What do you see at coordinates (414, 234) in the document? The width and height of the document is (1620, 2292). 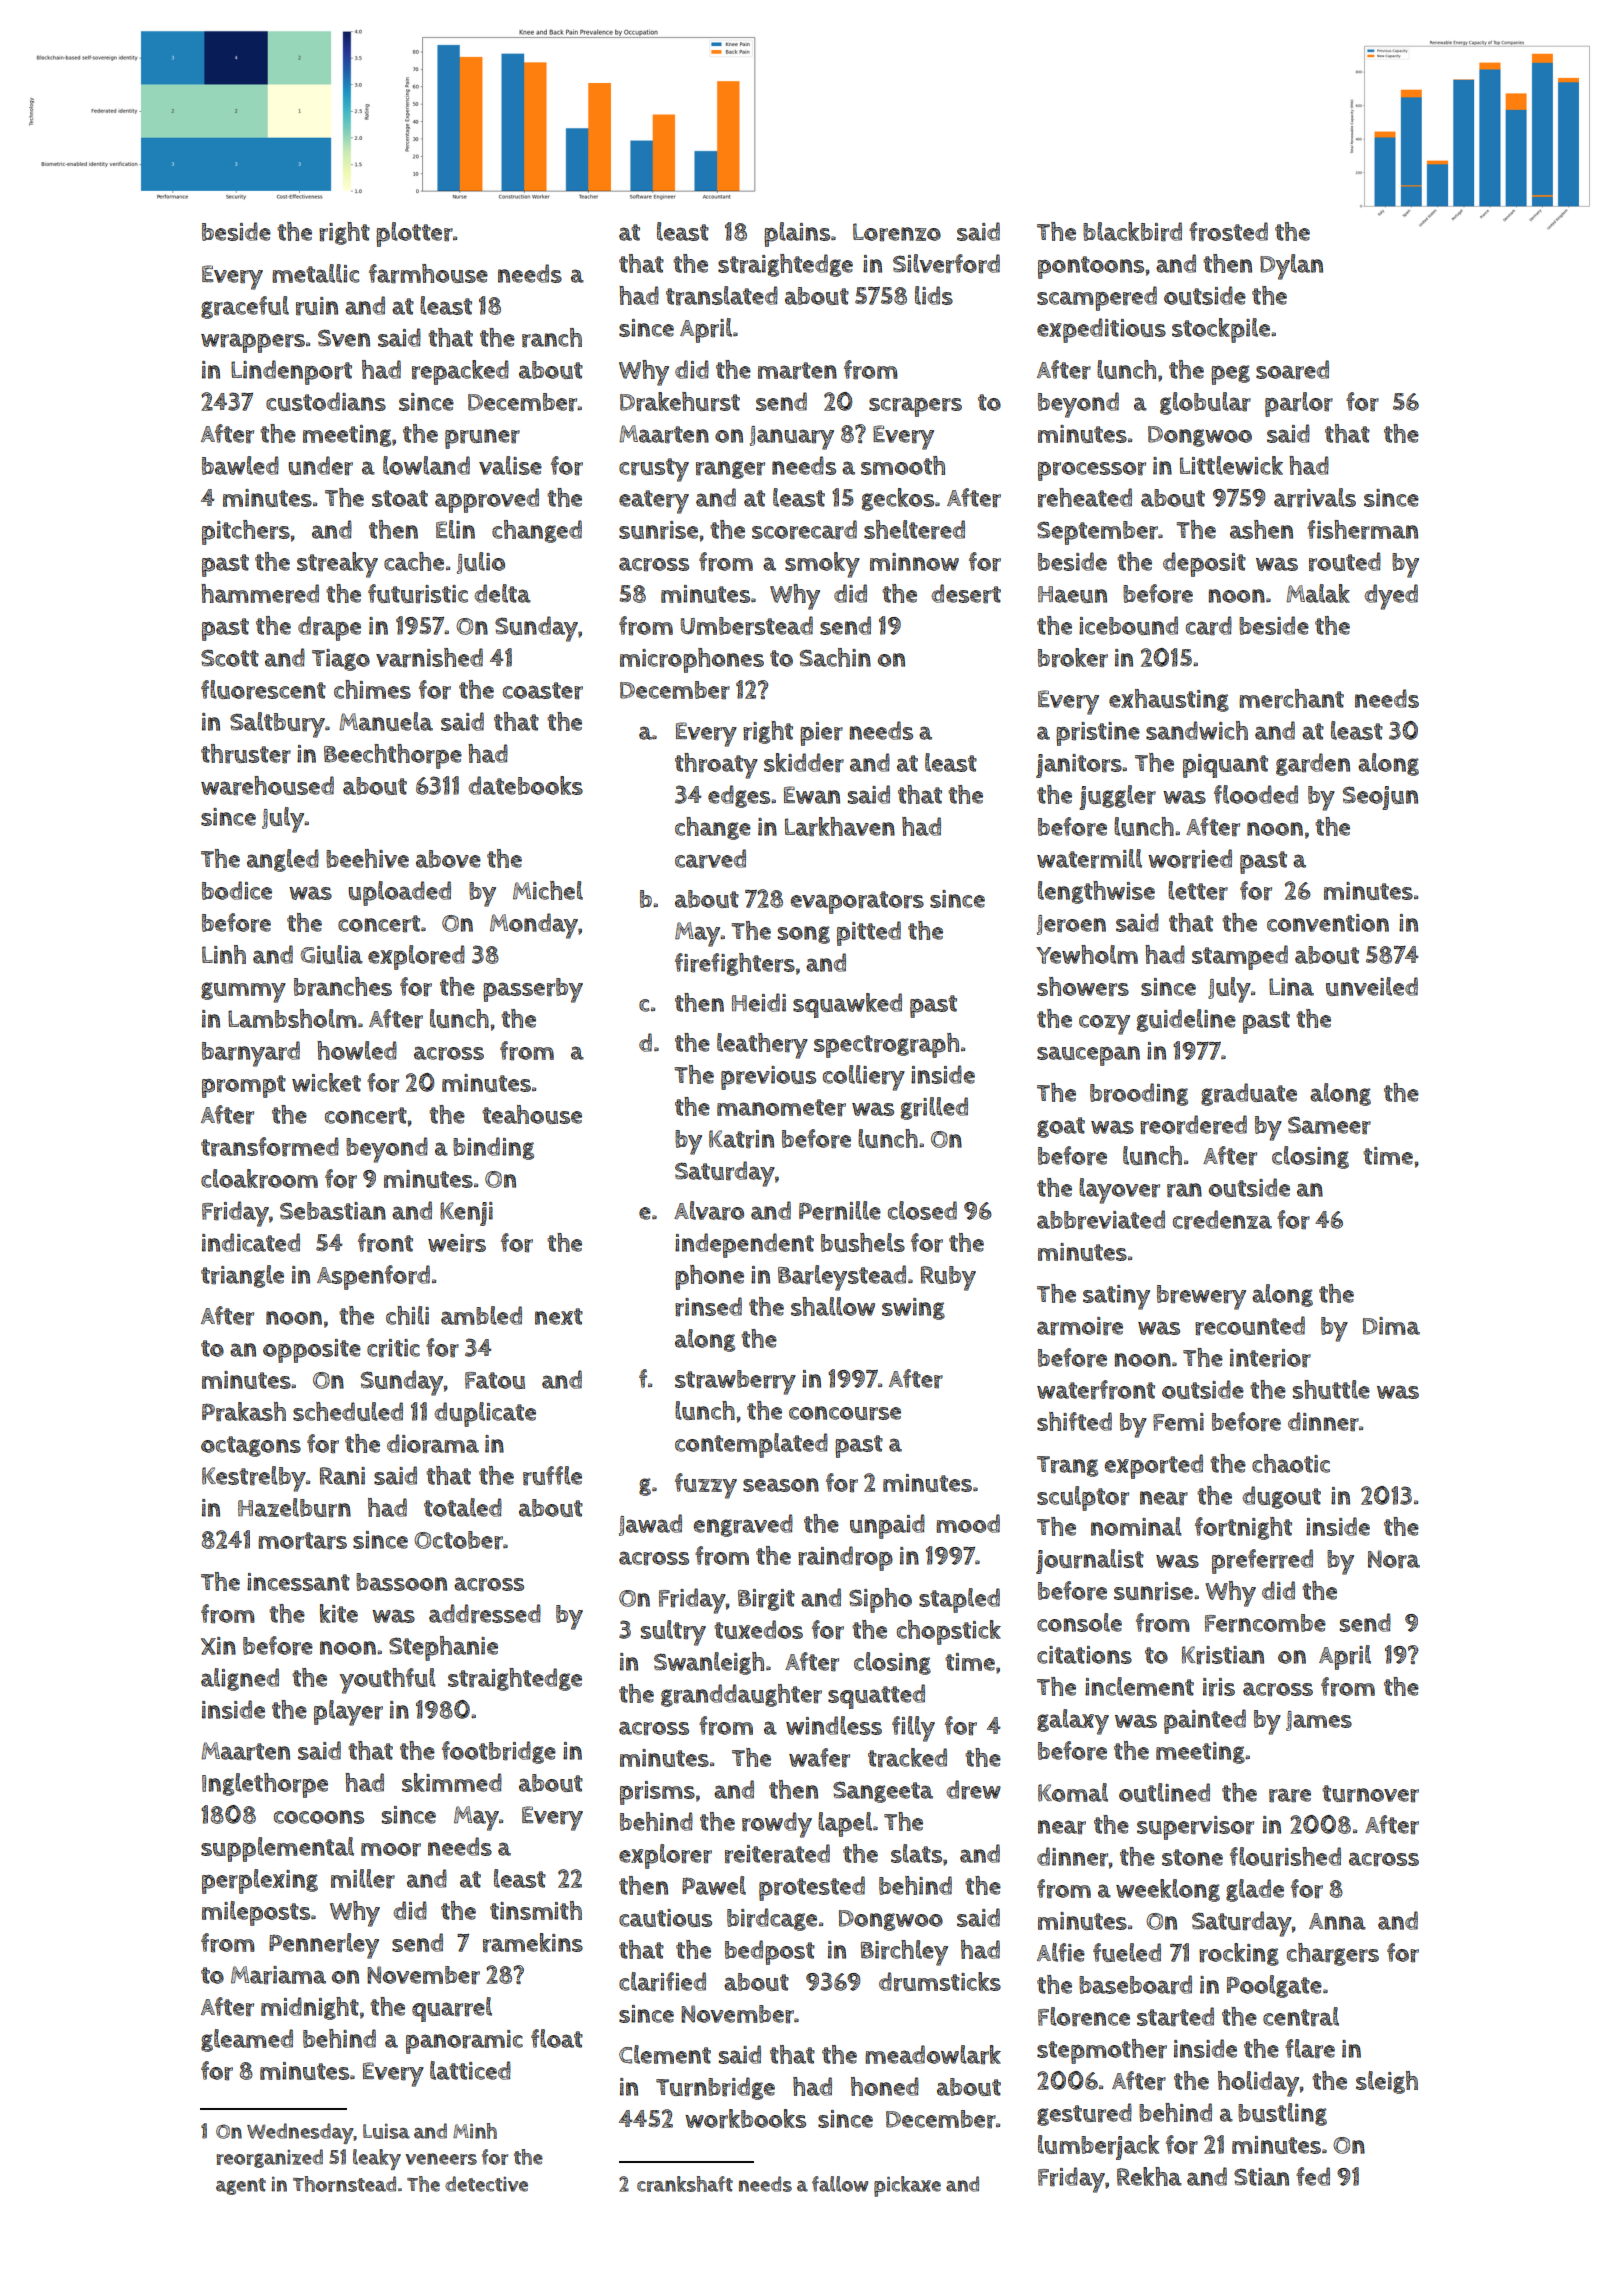 I see `plotter` at bounding box center [414, 234].
